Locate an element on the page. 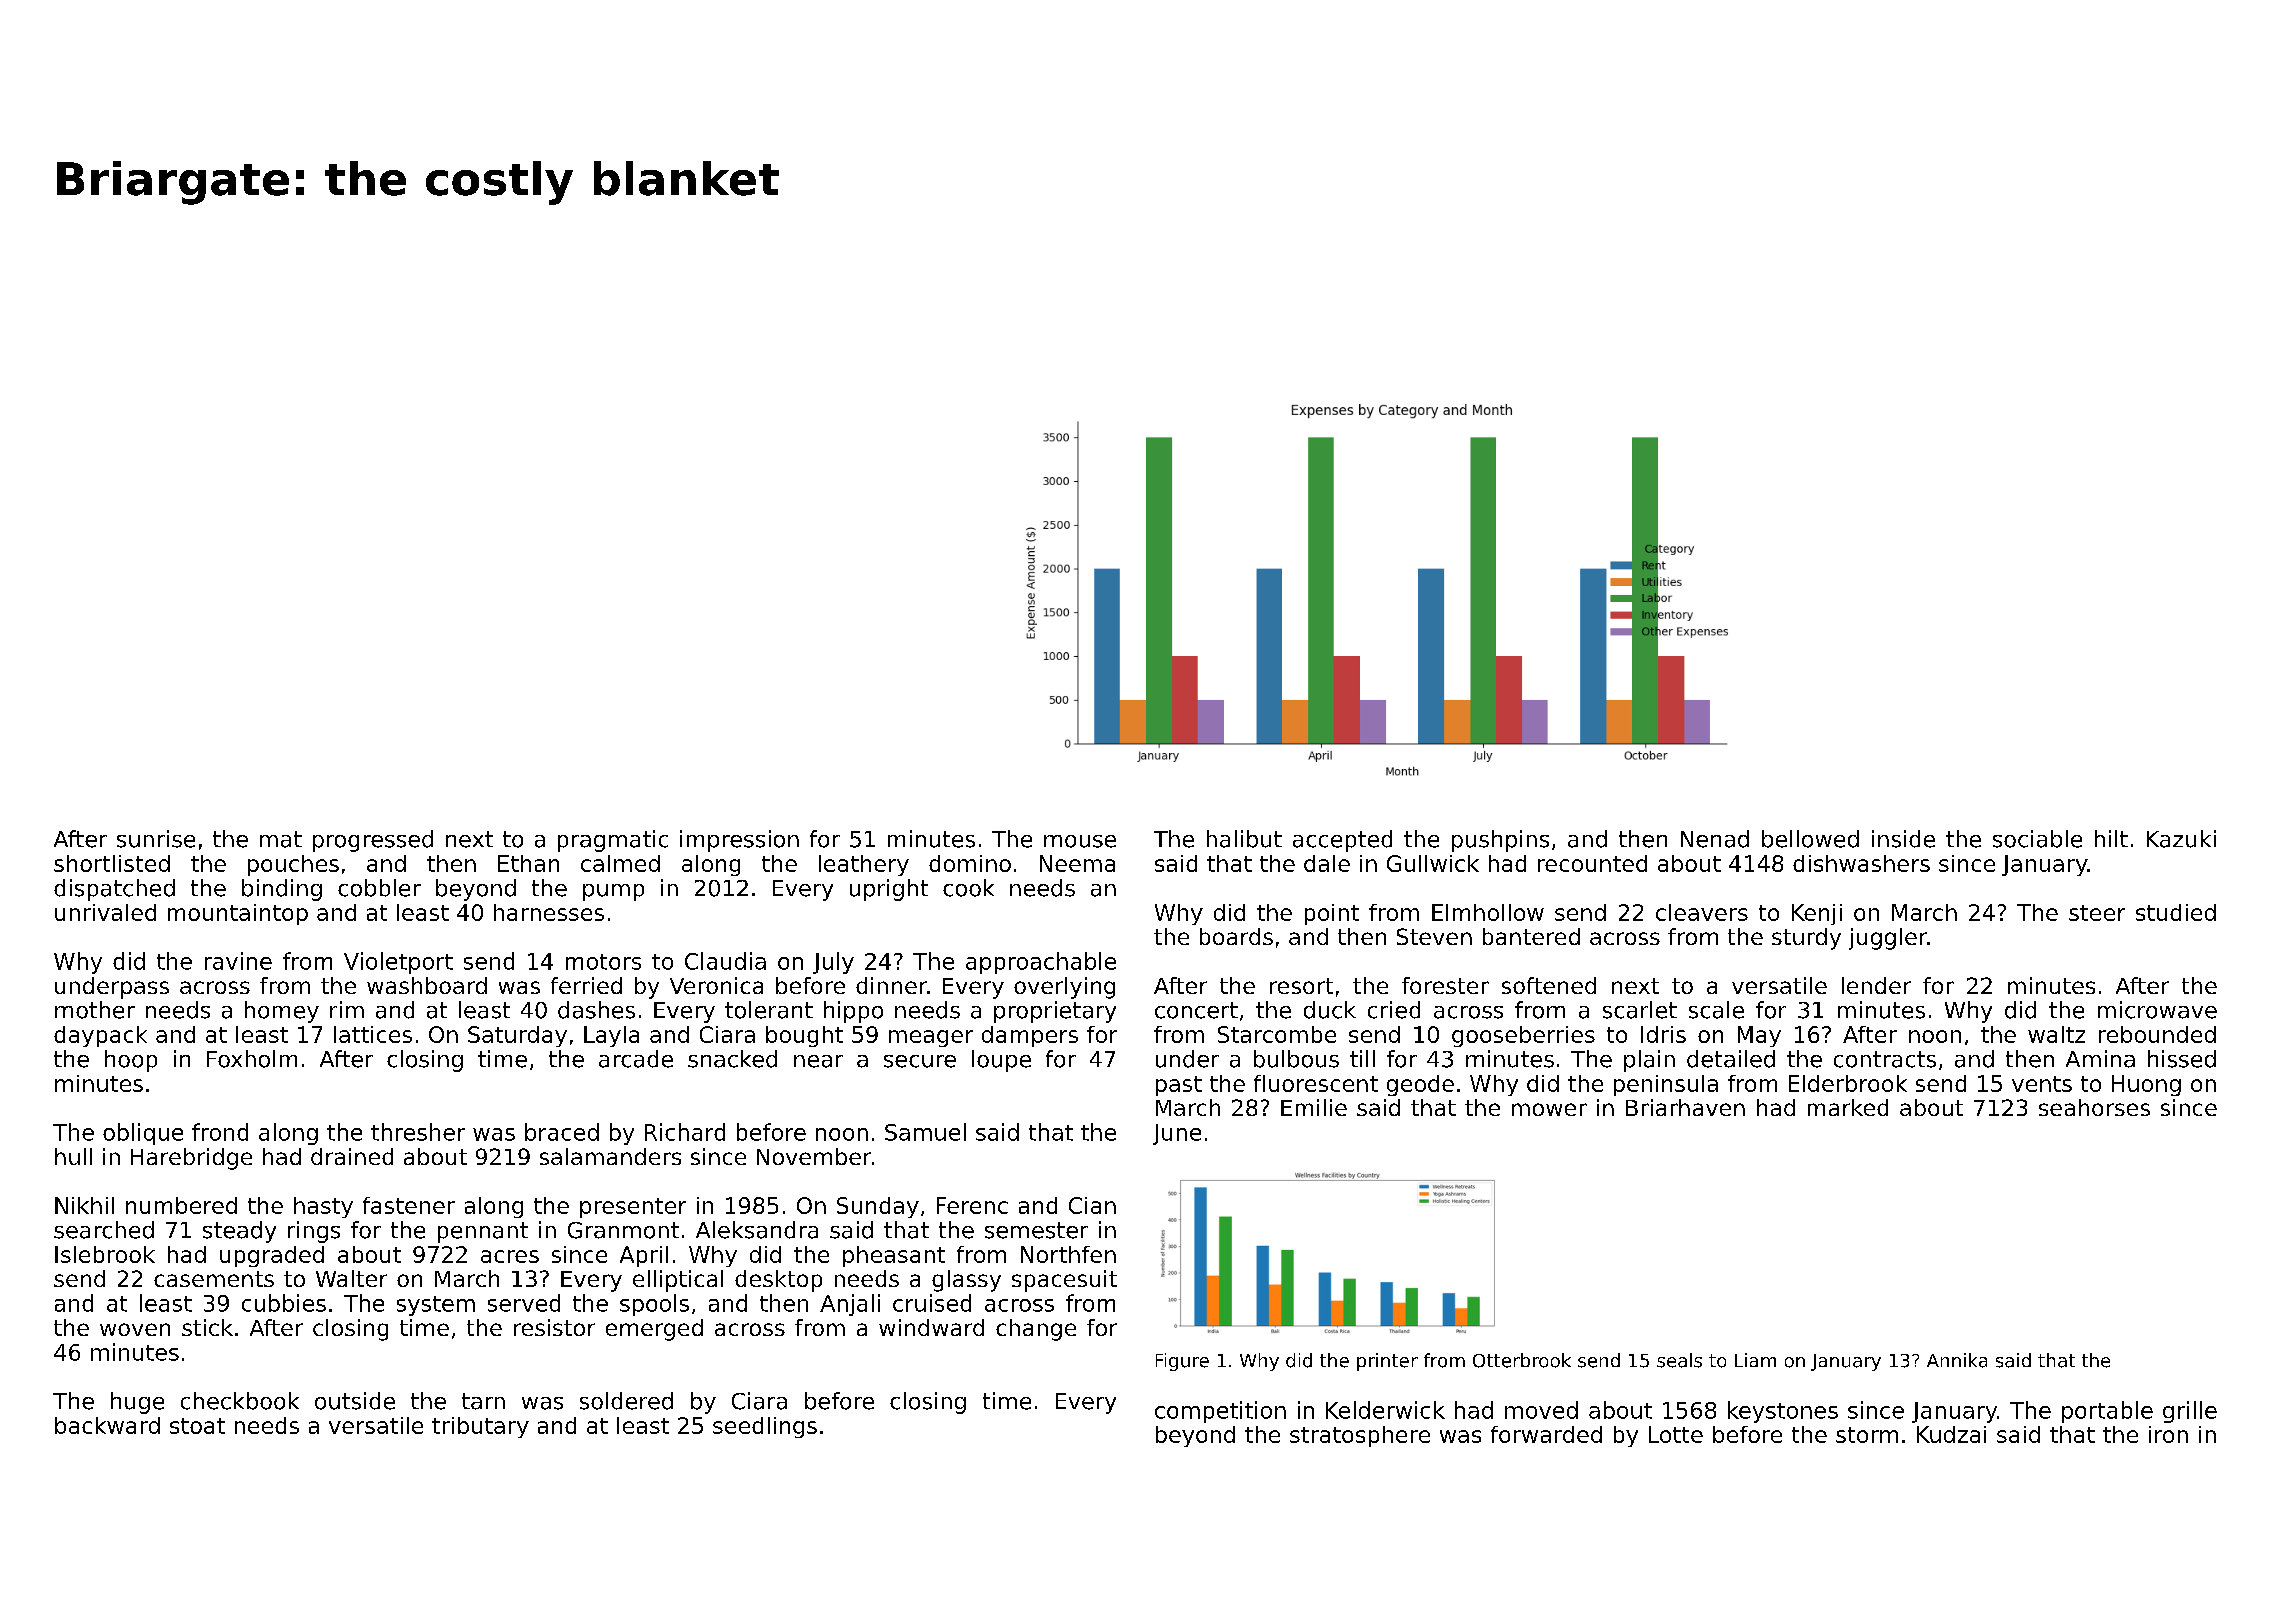 Image resolution: width=2271 pixels, height=1606 pixels. past is located at coordinates (1179, 1086).
